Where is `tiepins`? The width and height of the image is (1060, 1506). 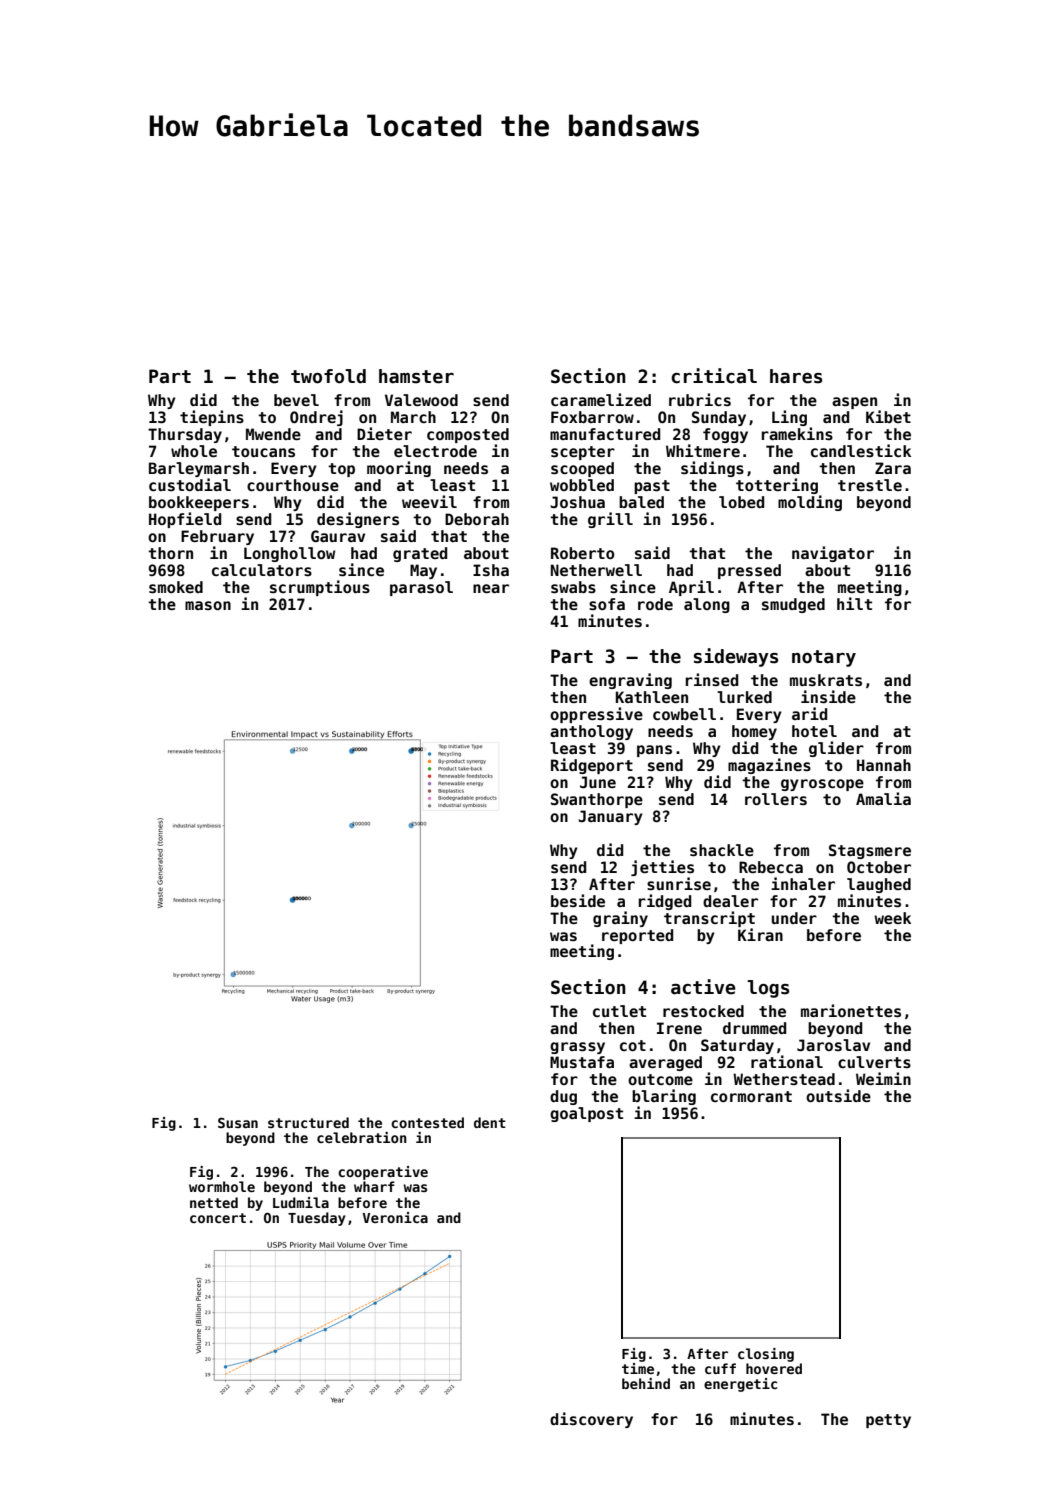
tiepins is located at coordinates (212, 418).
